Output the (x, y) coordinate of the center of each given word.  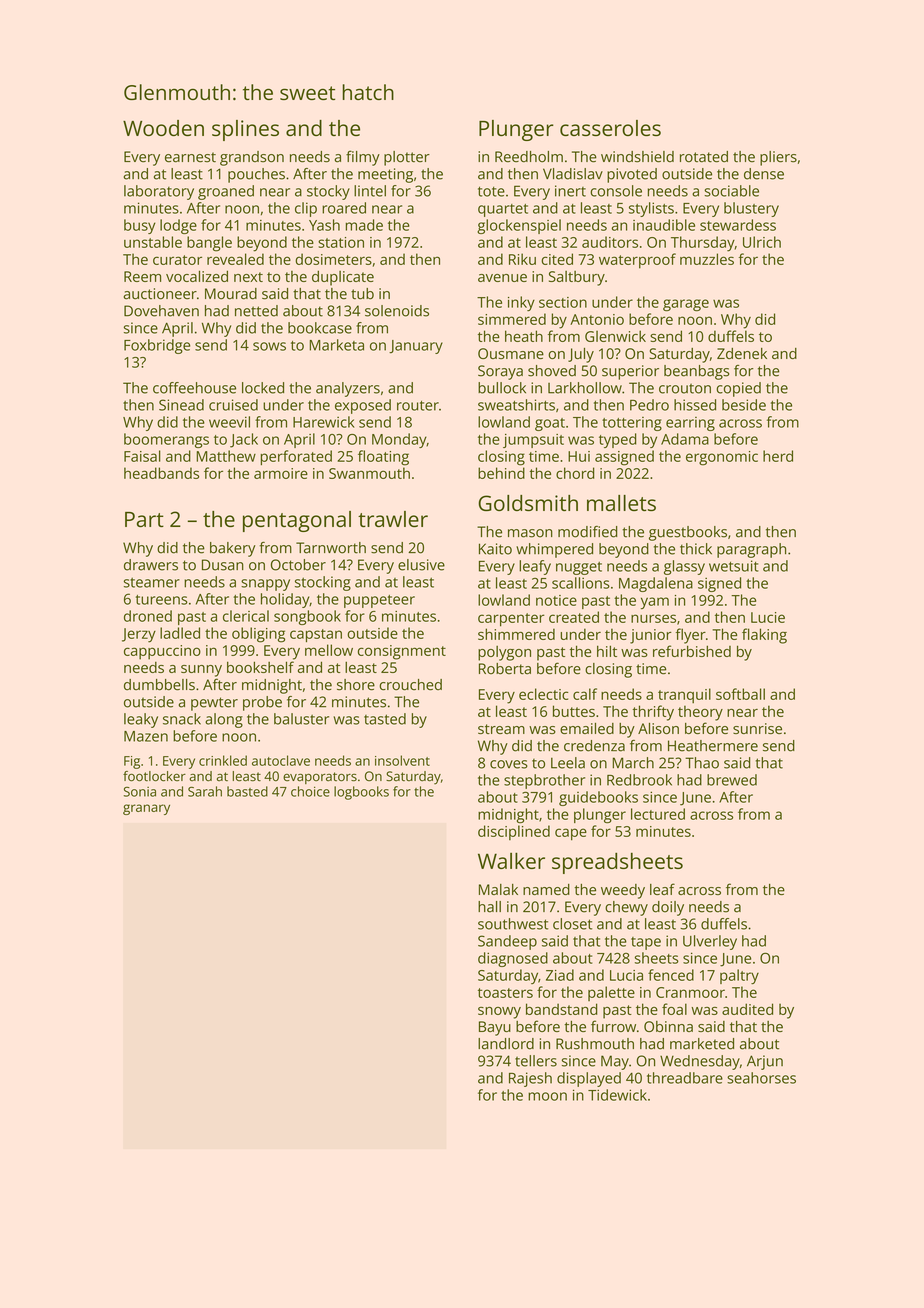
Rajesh (530, 1079)
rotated (704, 157)
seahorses (761, 1078)
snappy (265, 585)
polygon (504, 653)
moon (547, 1096)
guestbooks (688, 533)
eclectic (543, 694)
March (633, 763)
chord (575, 473)
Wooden (163, 128)
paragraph (751, 550)
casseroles (610, 128)
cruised (233, 405)
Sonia (140, 792)
